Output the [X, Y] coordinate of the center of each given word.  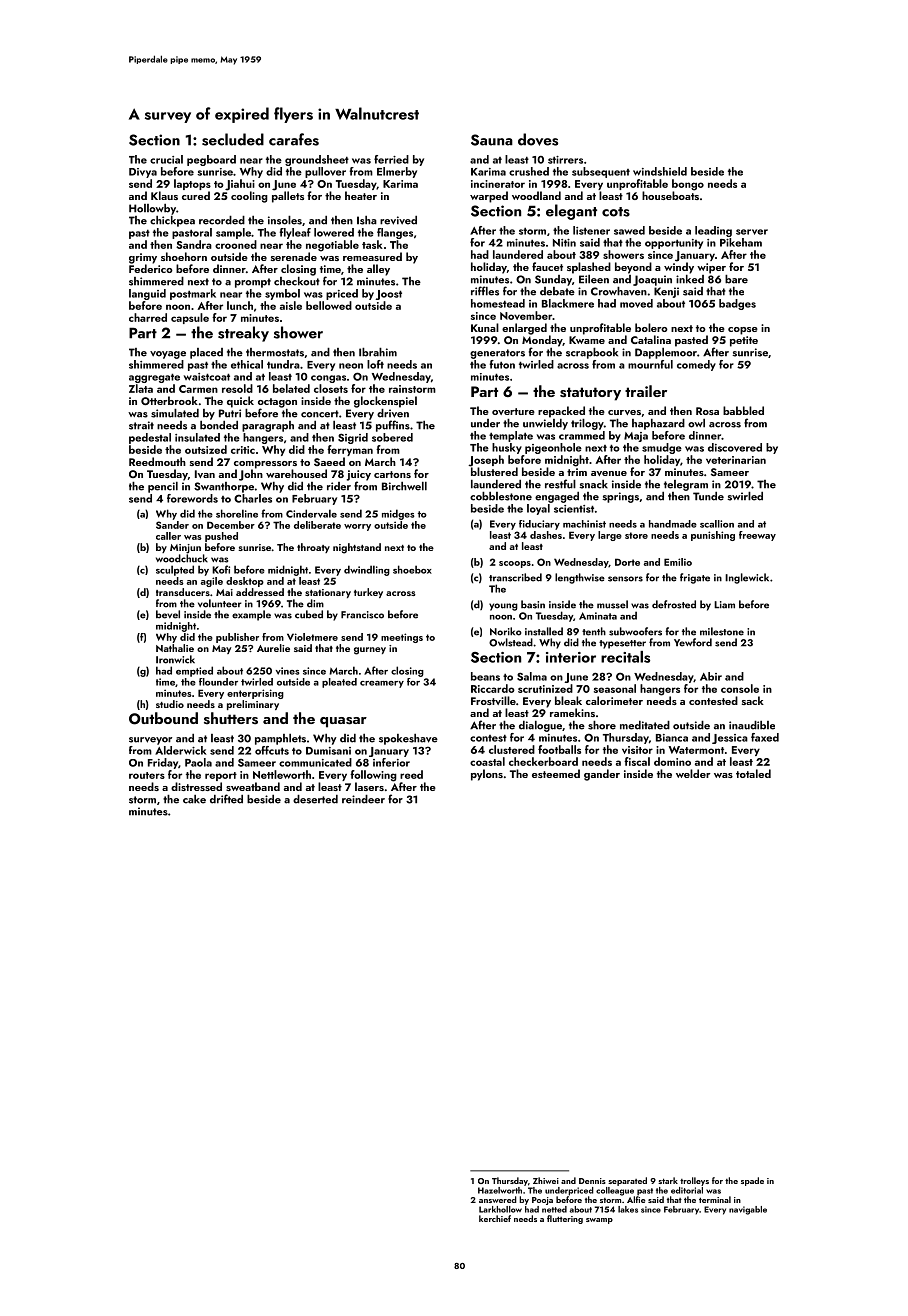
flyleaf [295, 233]
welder [693, 773]
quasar [343, 722]
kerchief [495, 1218]
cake [194, 799]
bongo [688, 185]
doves [538, 139]
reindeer [363, 799]
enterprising [255, 694]
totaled [753, 773]
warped [489, 197]
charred [148, 317]
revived [398, 220]
